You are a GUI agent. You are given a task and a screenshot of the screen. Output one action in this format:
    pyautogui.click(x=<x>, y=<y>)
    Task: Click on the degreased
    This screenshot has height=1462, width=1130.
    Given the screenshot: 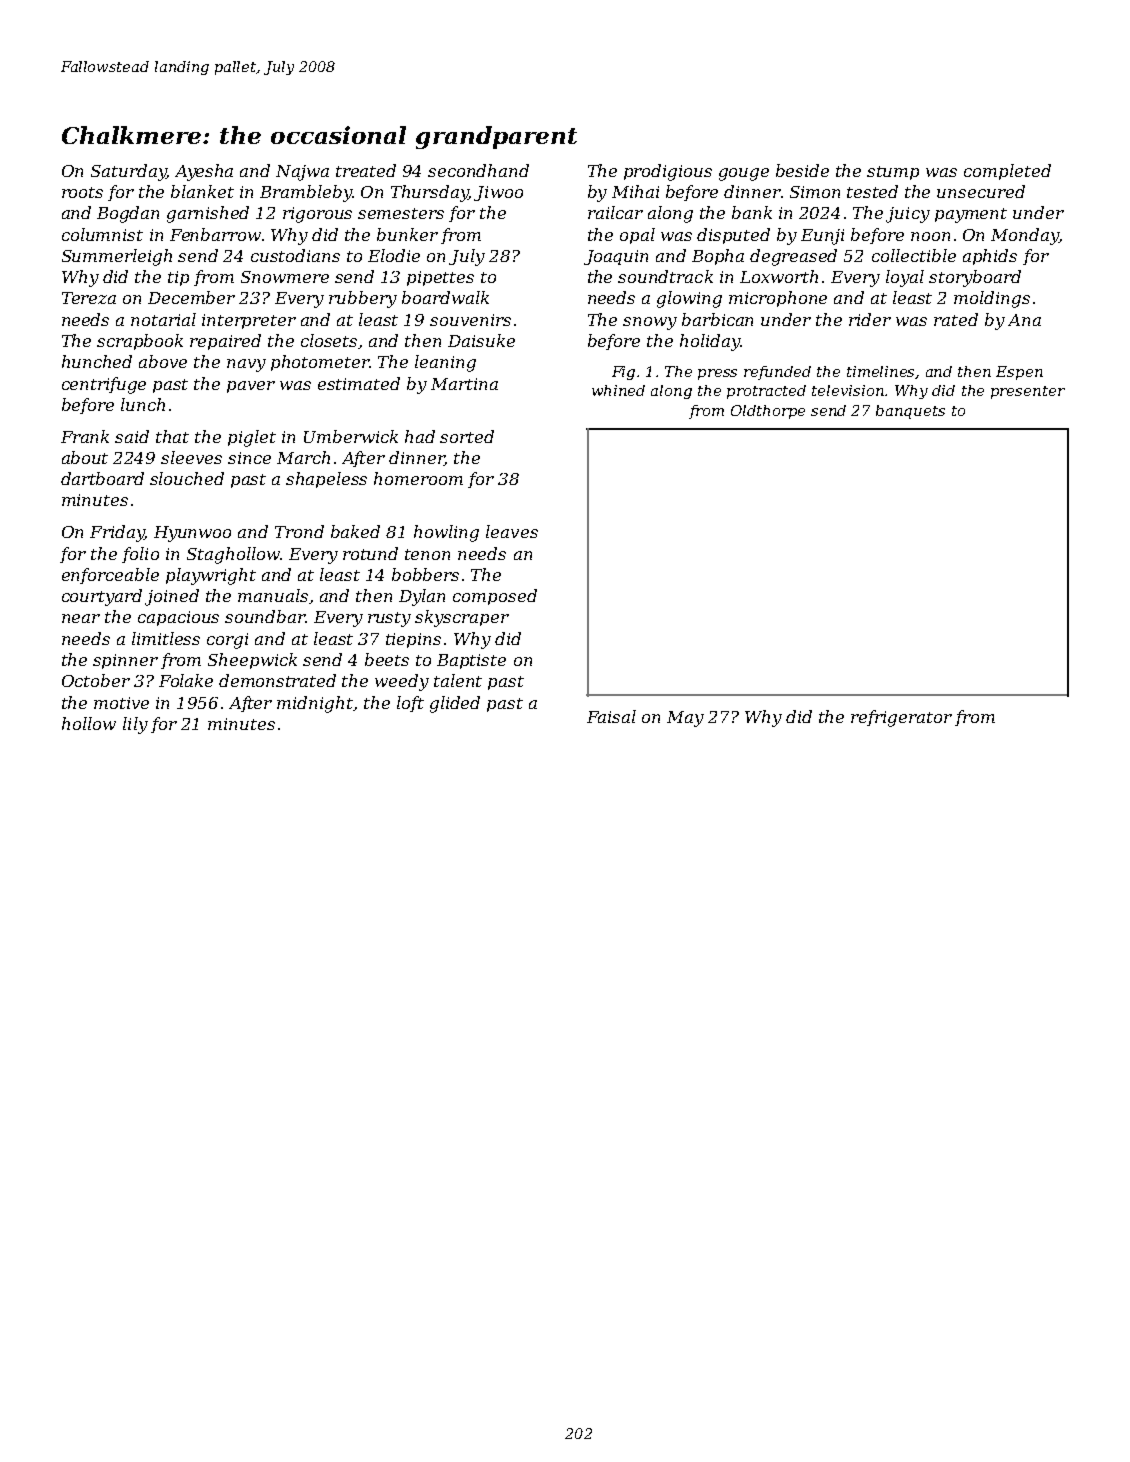 What is the action you would take?
    pyautogui.click(x=793, y=257)
